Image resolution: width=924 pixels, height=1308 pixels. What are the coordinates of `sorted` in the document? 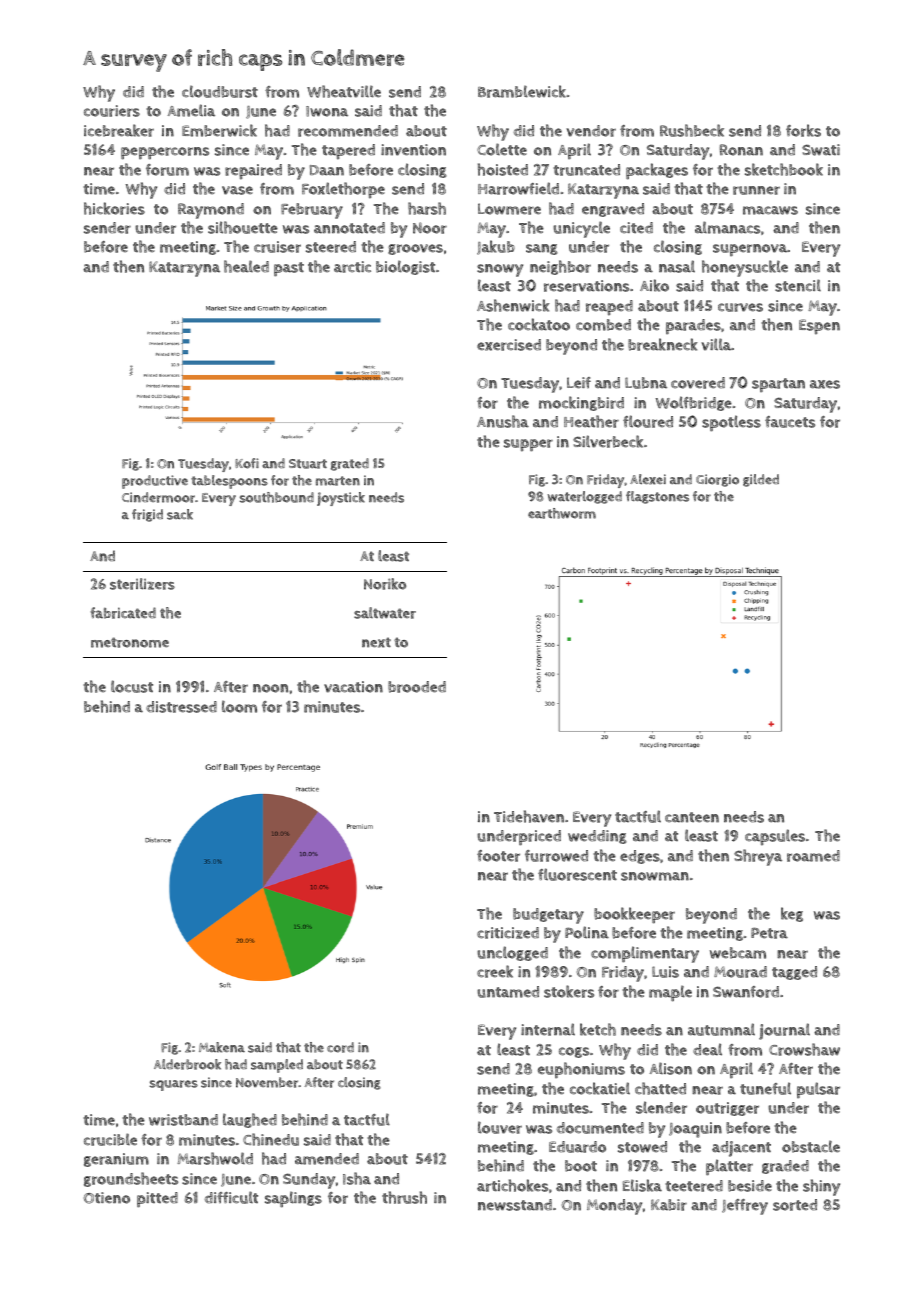 It's located at (795, 1205).
